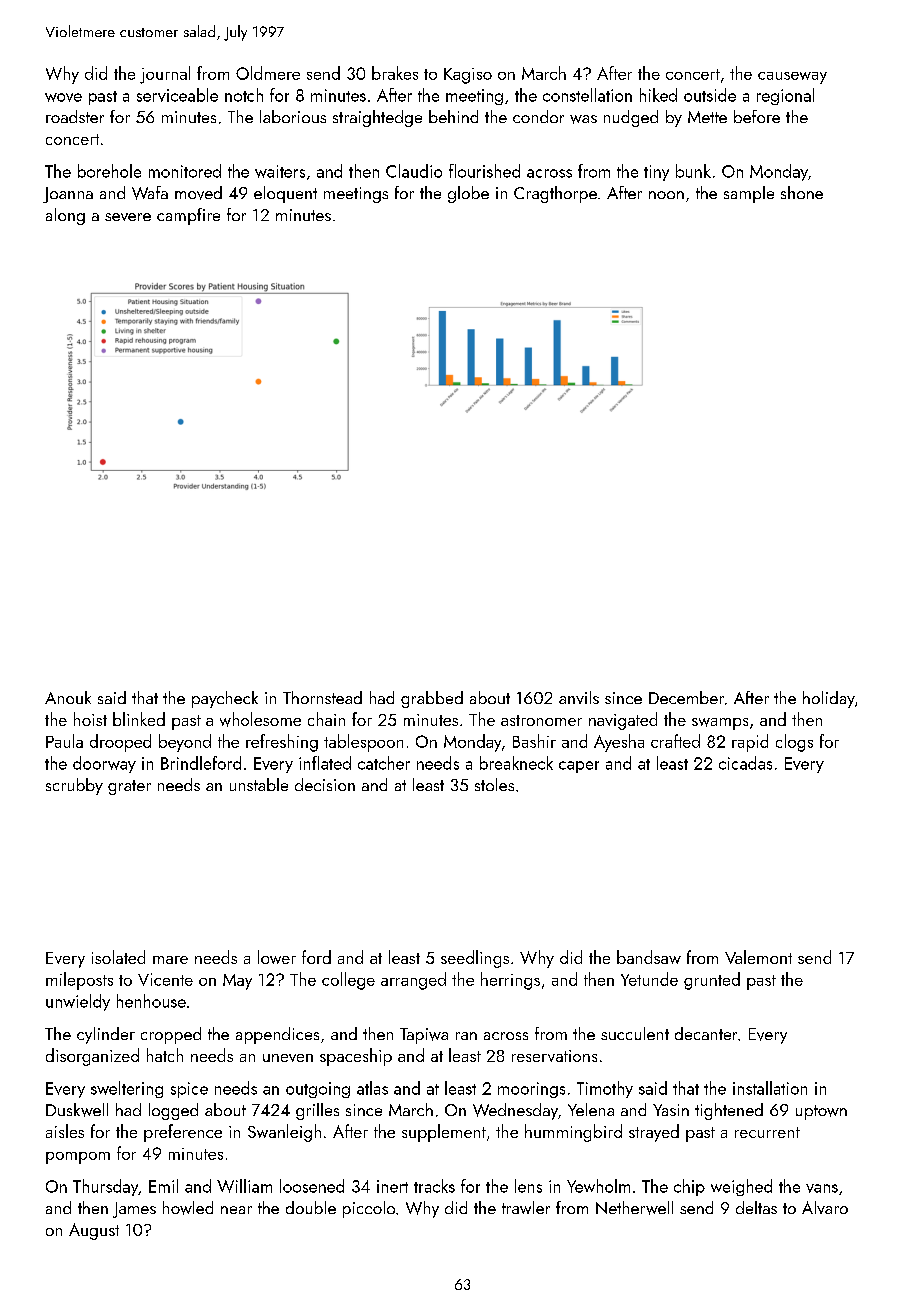 This document has width=908, height=1316. Describe the element at coordinates (802, 192) in the document. I see `shone` at that location.
